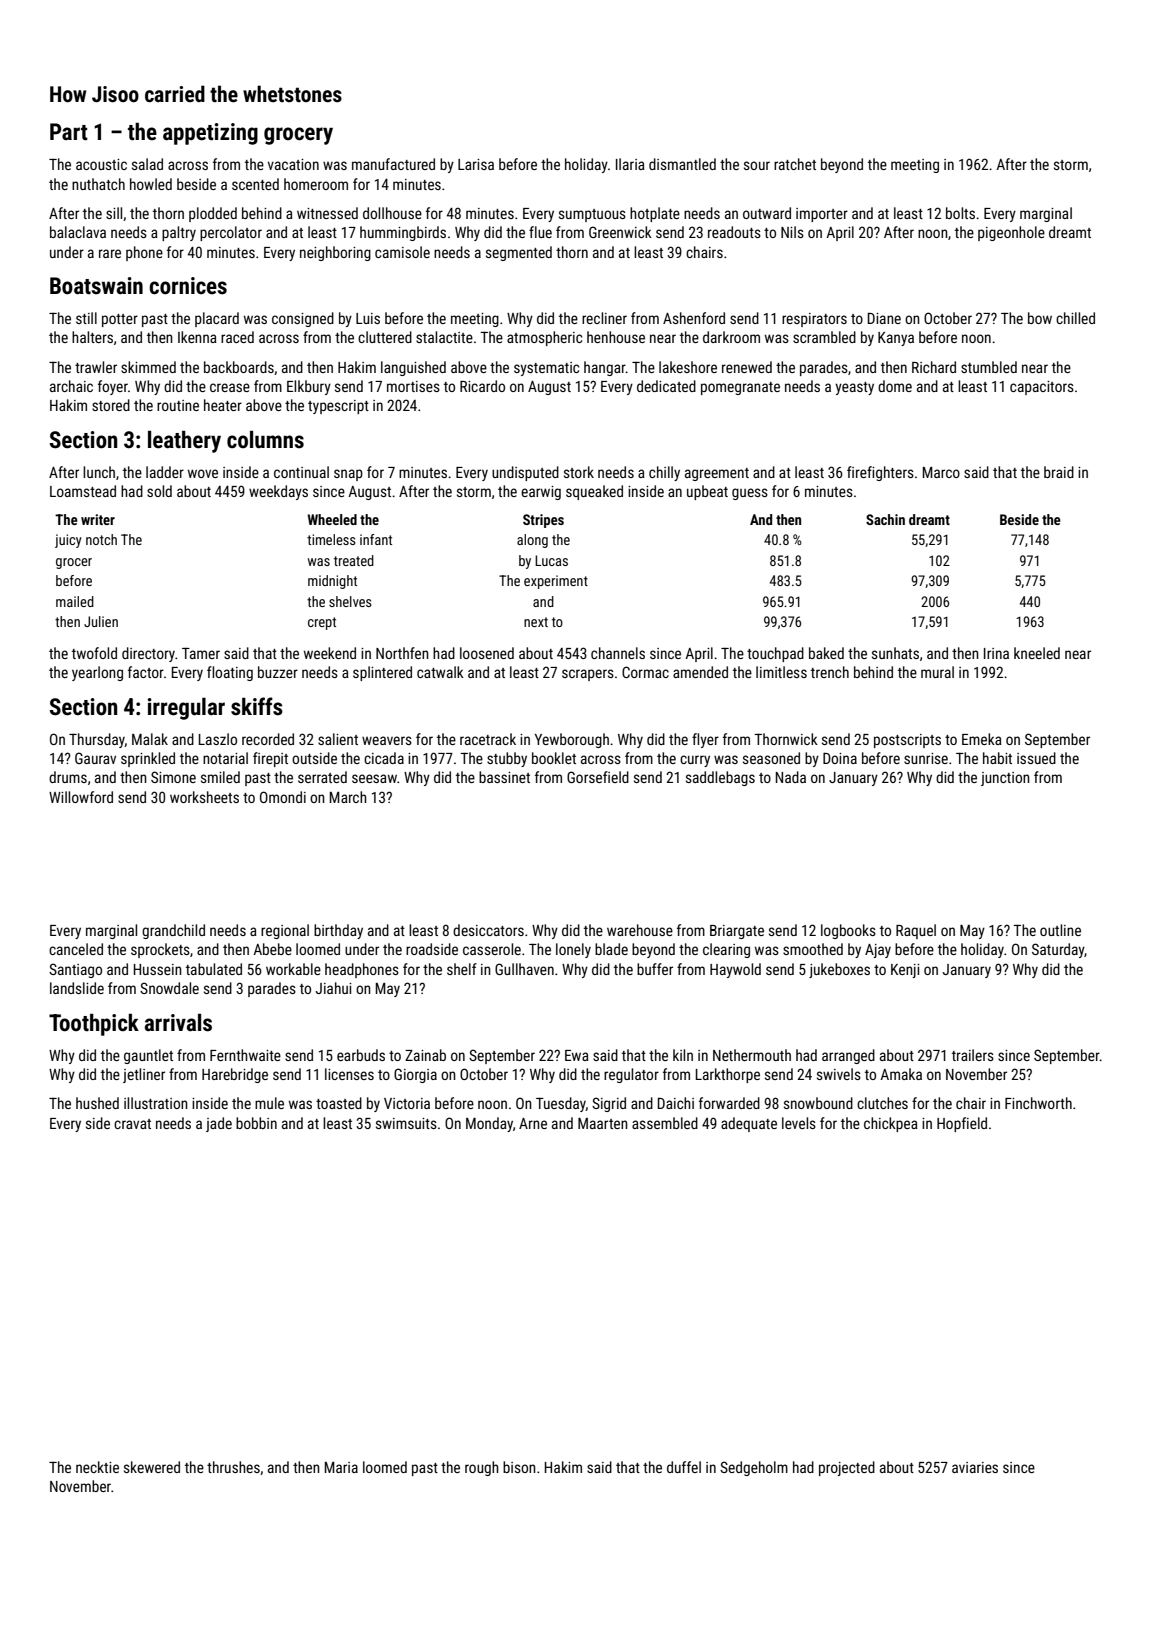 The height and width of the screenshot is (1631, 1153). What do you see at coordinates (982, 739) in the screenshot?
I see `Emeka` at bounding box center [982, 739].
